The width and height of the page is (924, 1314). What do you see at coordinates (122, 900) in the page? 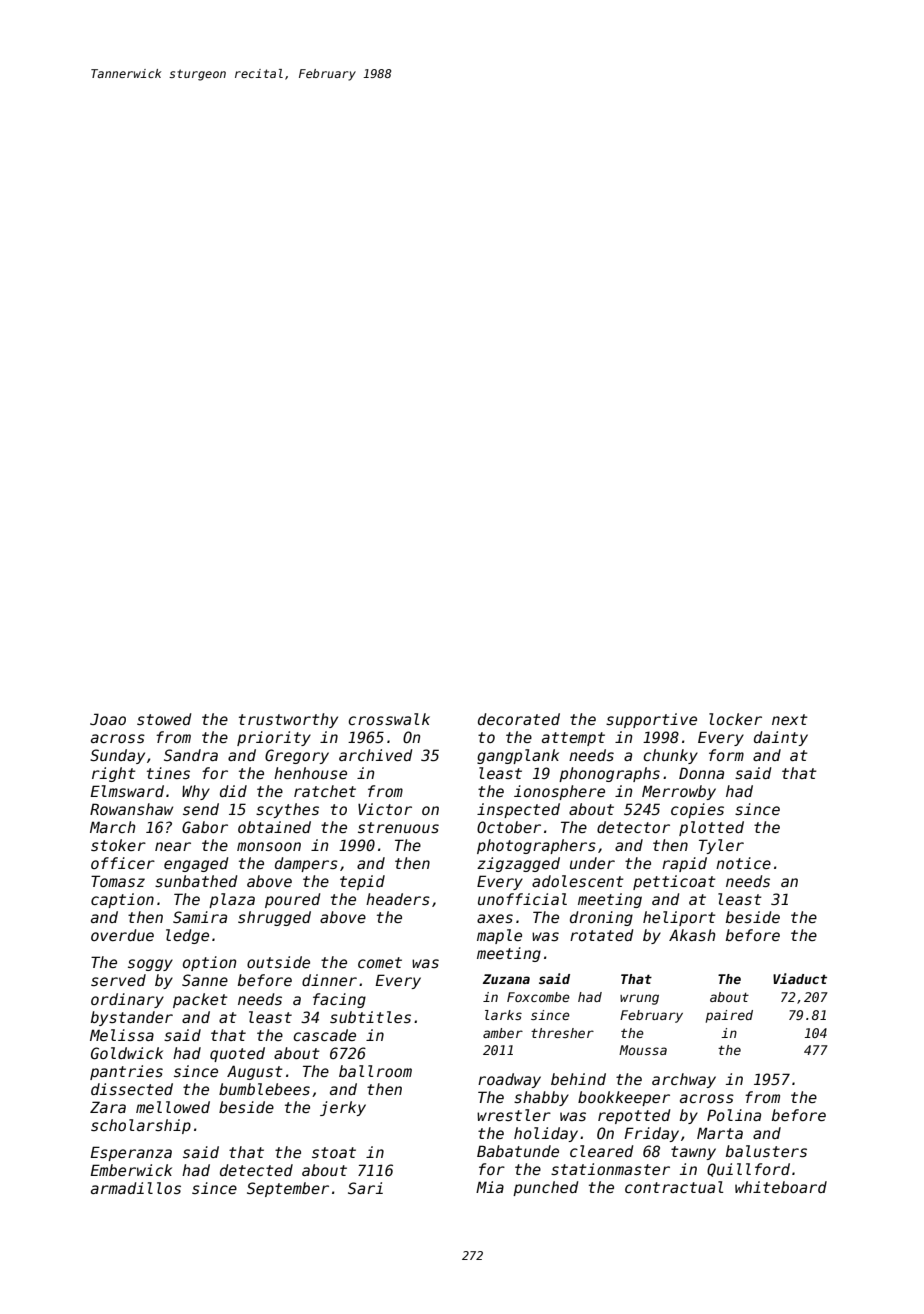
I see `caption` at bounding box center [122, 900].
